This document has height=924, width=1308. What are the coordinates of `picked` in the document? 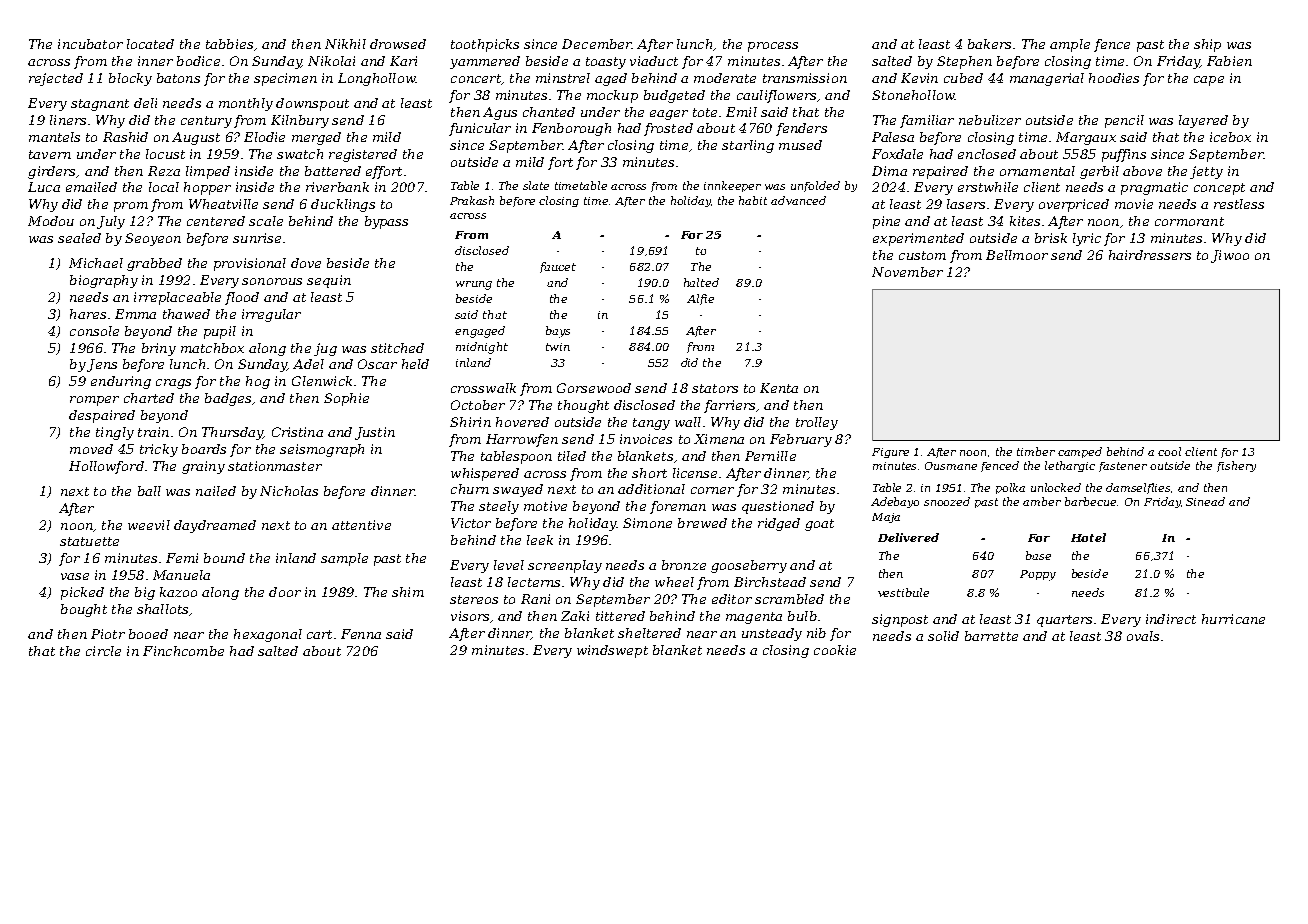 It's located at (82, 593).
